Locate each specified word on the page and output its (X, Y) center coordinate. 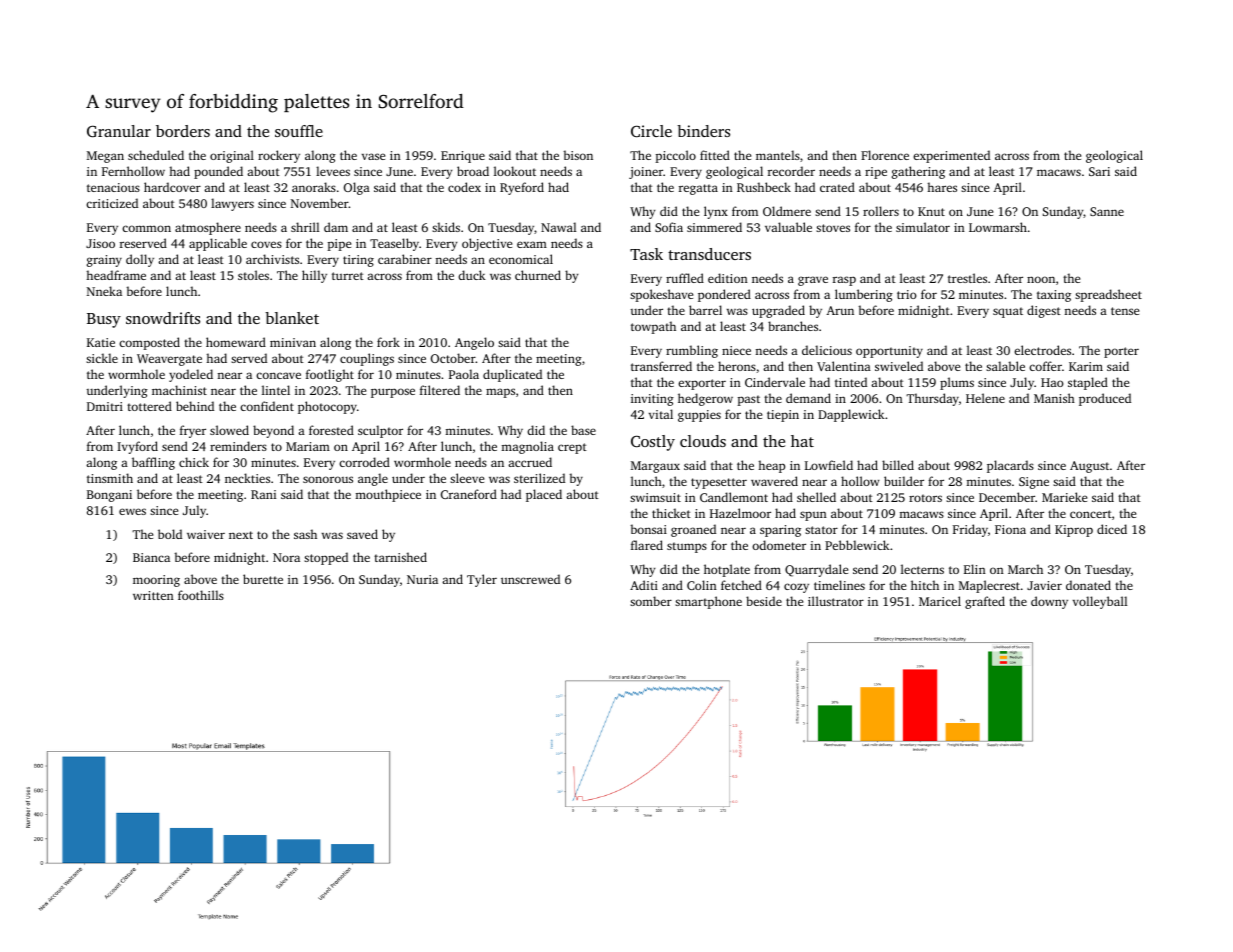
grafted (985, 602)
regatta (698, 189)
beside (764, 601)
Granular (119, 131)
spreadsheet (1108, 295)
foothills (201, 595)
